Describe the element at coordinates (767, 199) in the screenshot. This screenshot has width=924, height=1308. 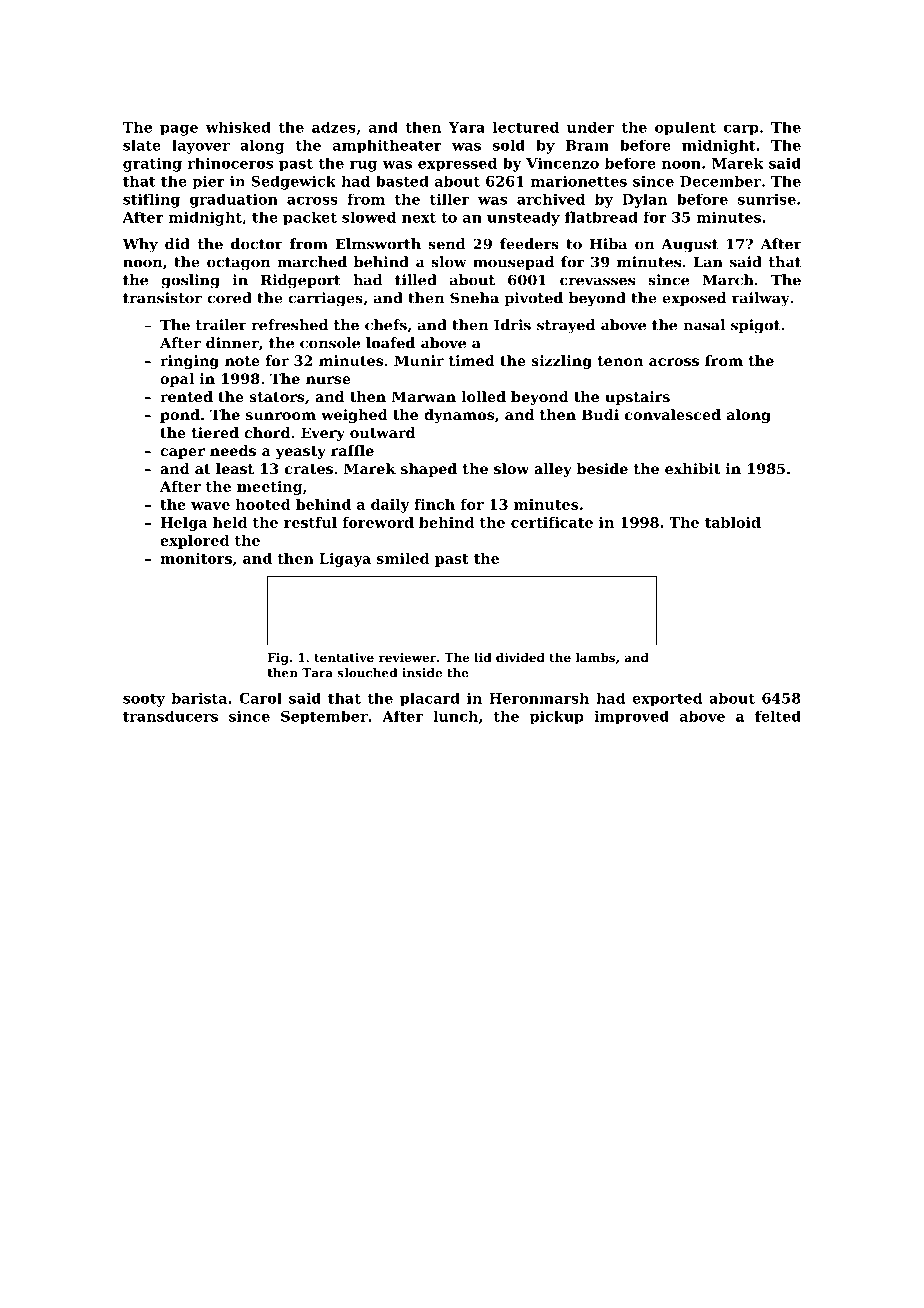
I see `sunrise` at that location.
